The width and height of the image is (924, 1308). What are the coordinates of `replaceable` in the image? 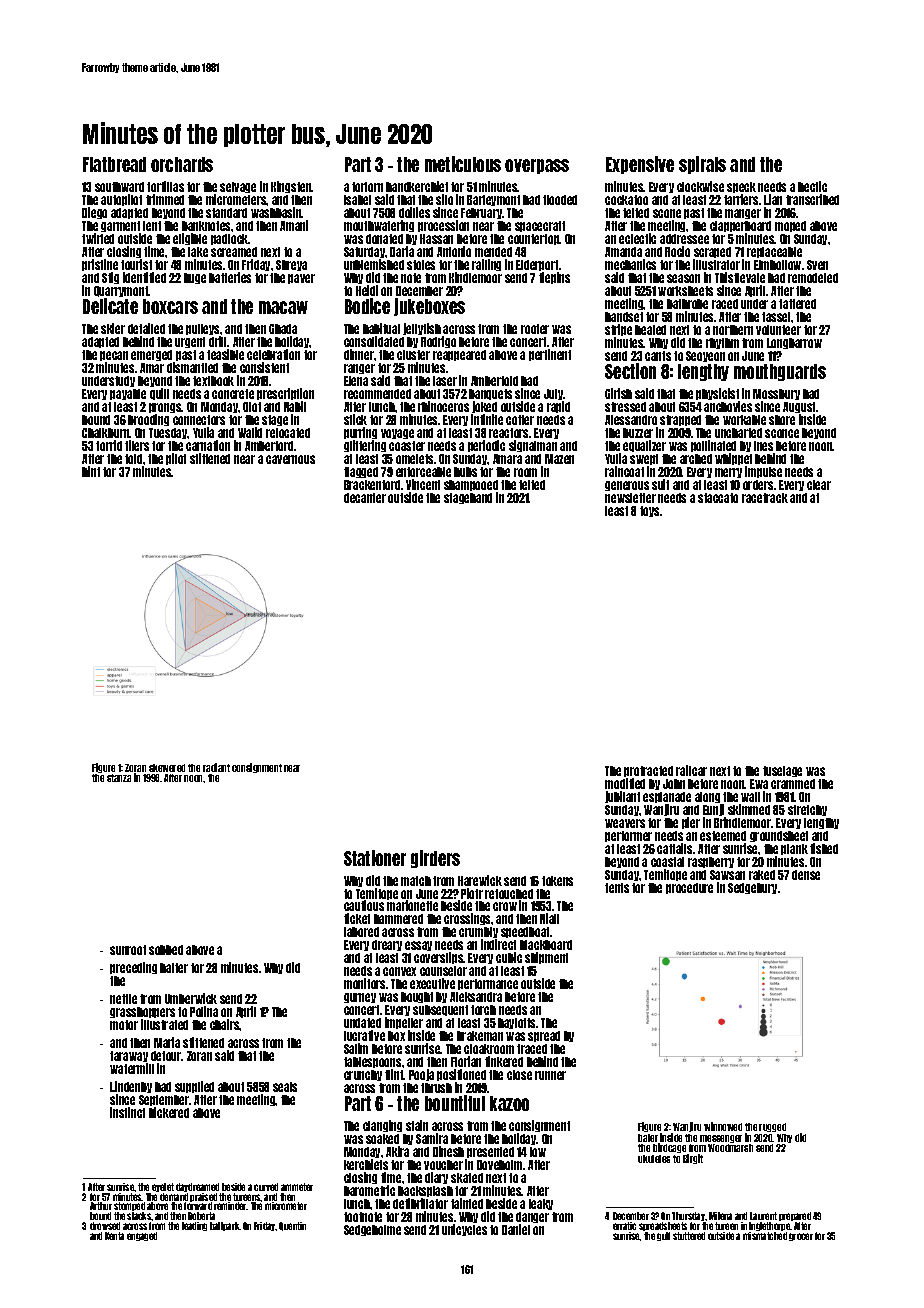 It's located at (774, 252).
